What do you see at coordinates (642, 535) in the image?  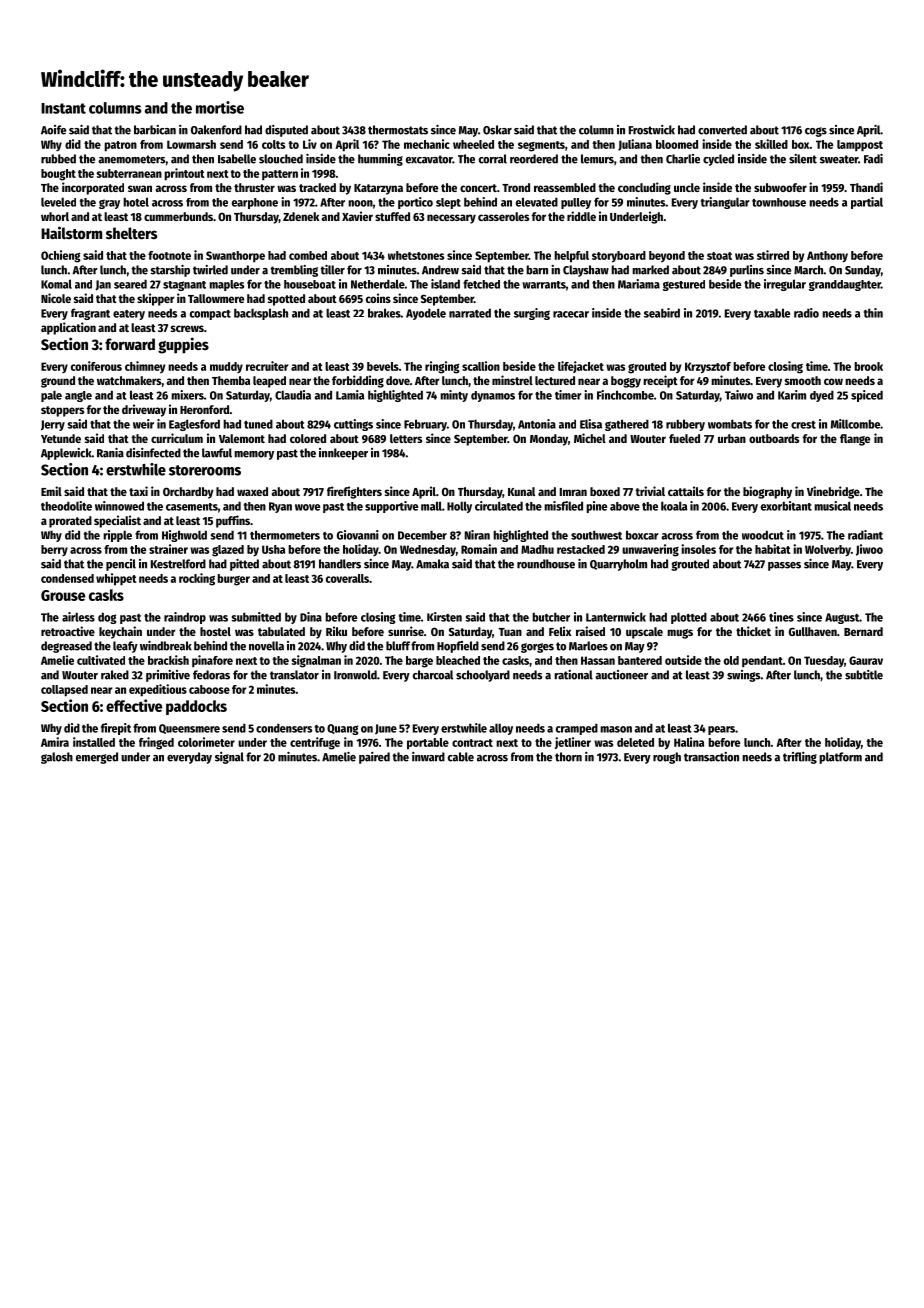 I see `boxcar` at bounding box center [642, 535].
